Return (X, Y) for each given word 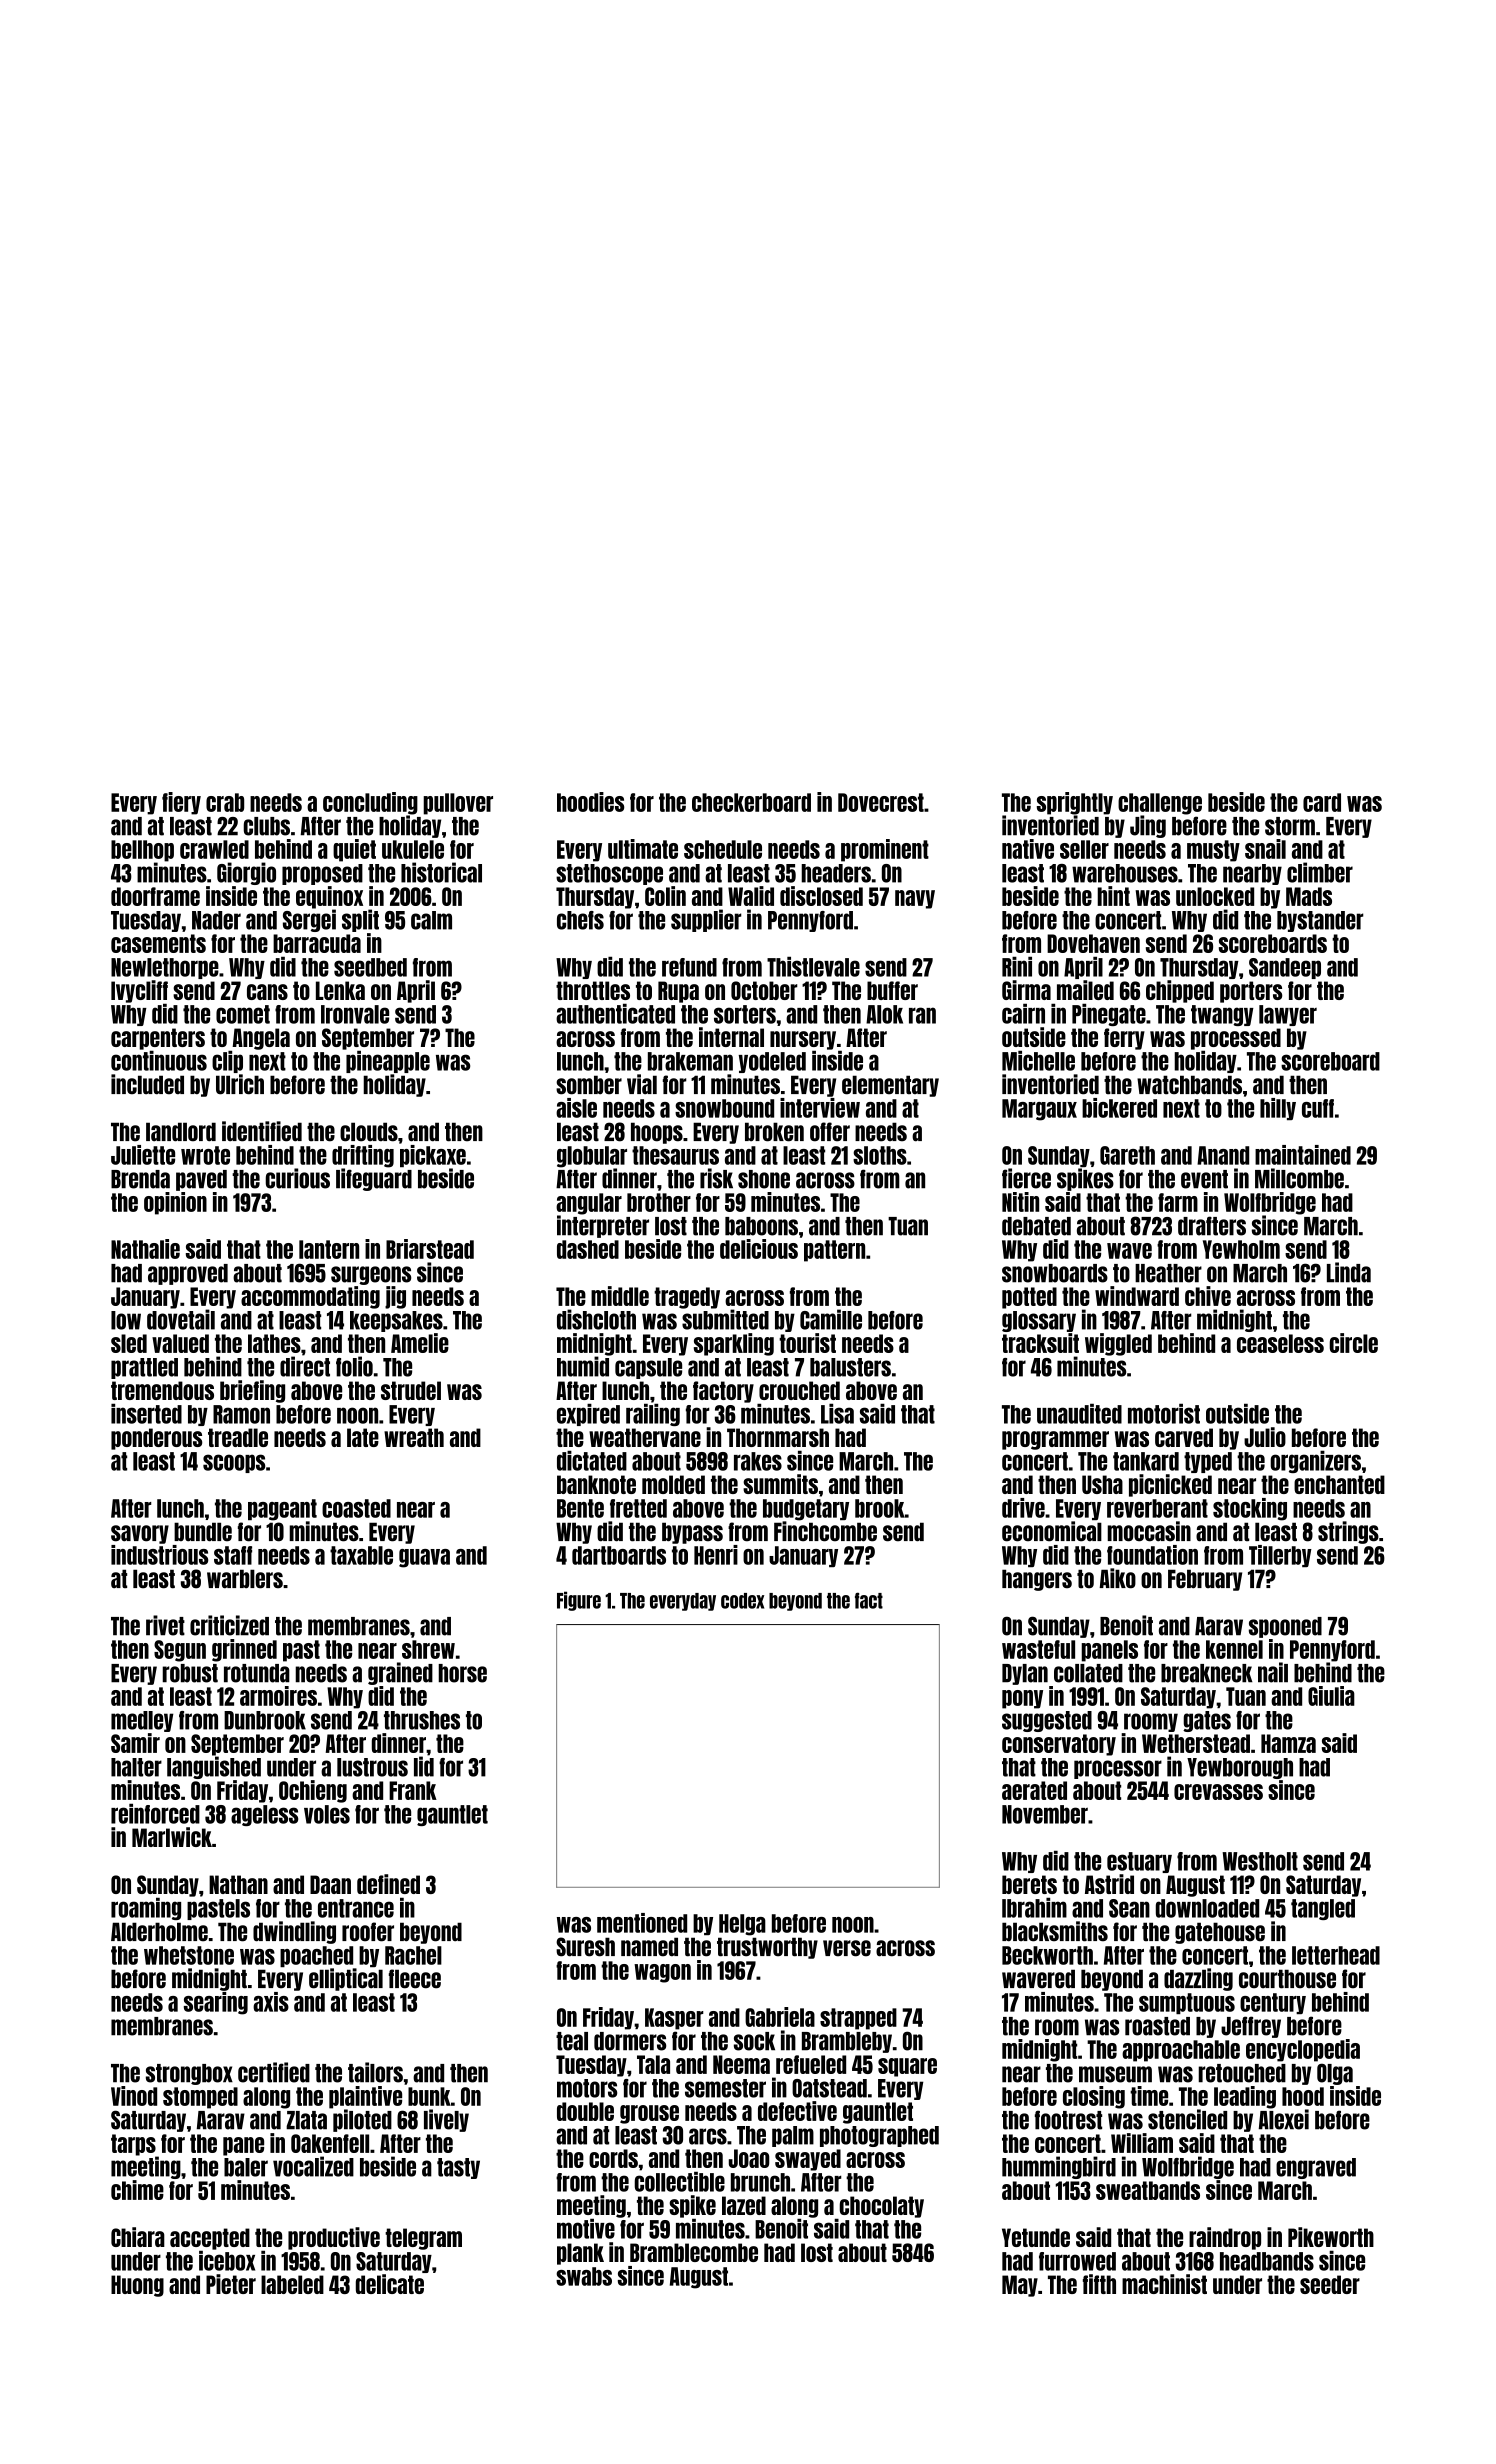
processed (1236, 1039)
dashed (588, 1249)
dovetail (181, 1319)
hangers (1037, 1580)
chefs (580, 920)
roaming (146, 1909)
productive (334, 2238)
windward (1137, 1296)
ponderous (156, 1439)
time (1149, 2096)
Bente (580, 1508)
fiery (181, 803)
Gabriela (780, 2017)
